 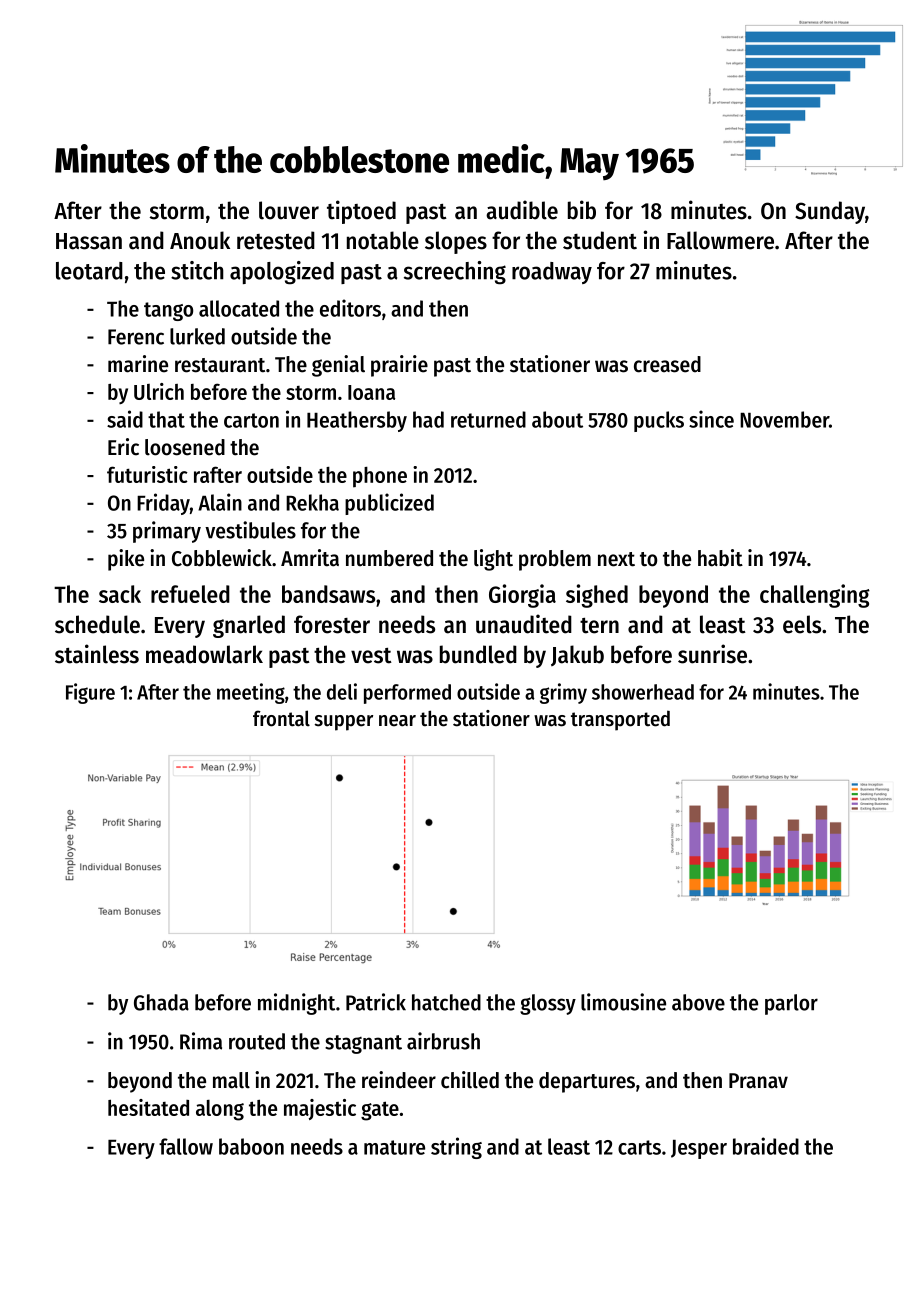 I want to click on Cobblewick, so click(x=222, y=558).
